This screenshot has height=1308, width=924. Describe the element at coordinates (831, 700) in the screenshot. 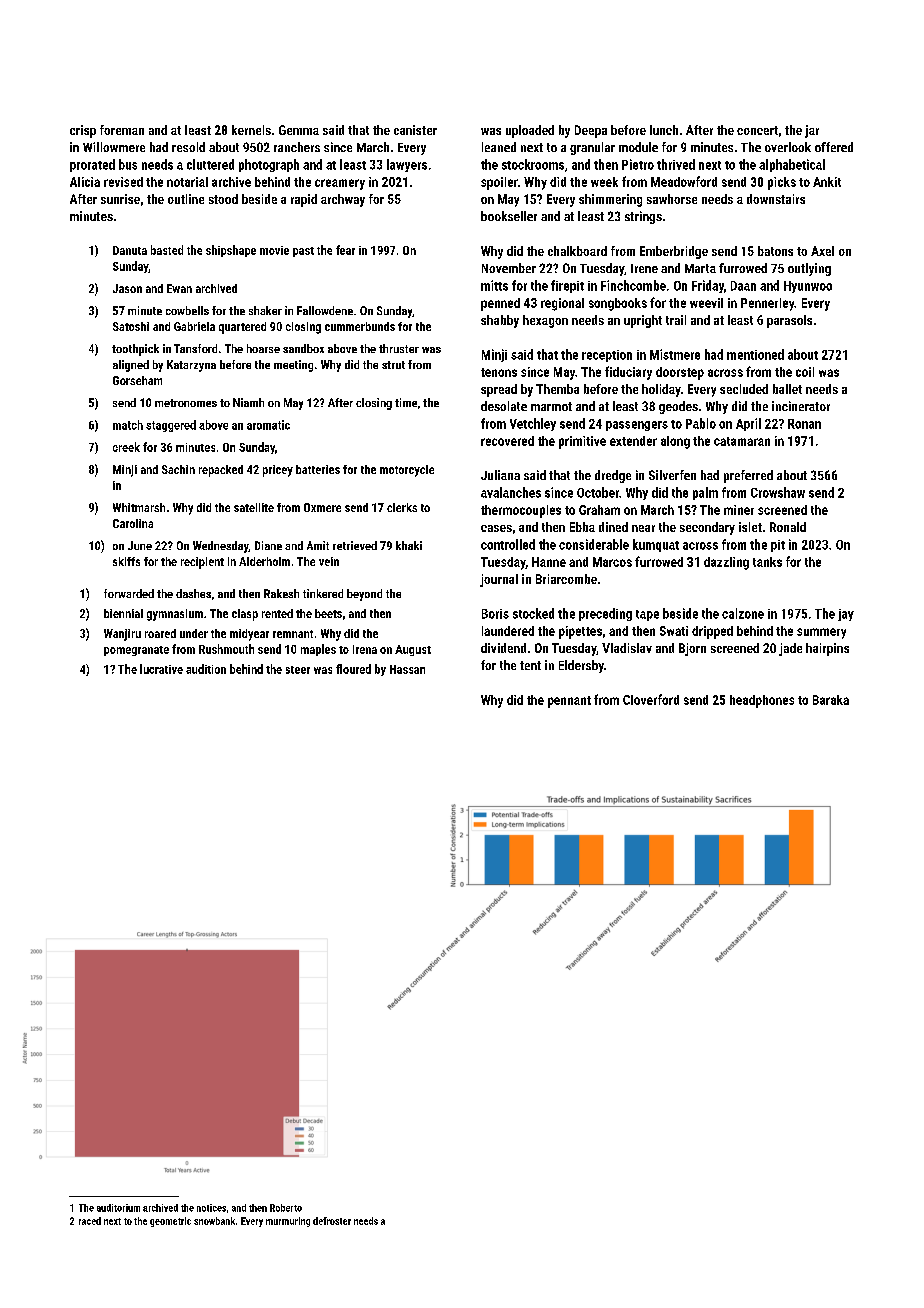

I see `Baraka` at that location.
